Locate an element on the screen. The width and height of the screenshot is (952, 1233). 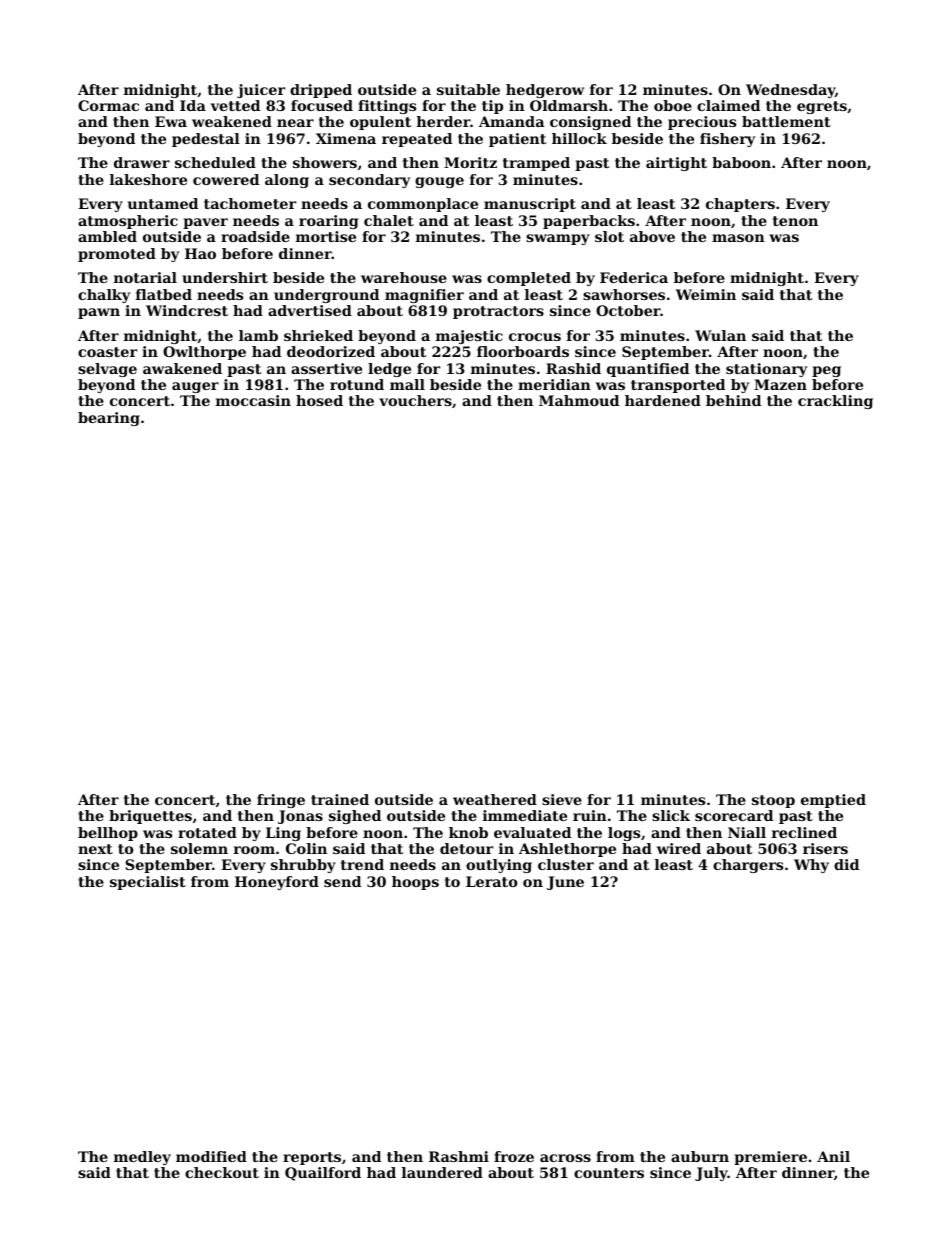
tenon is located at coordinates (795, 221).
